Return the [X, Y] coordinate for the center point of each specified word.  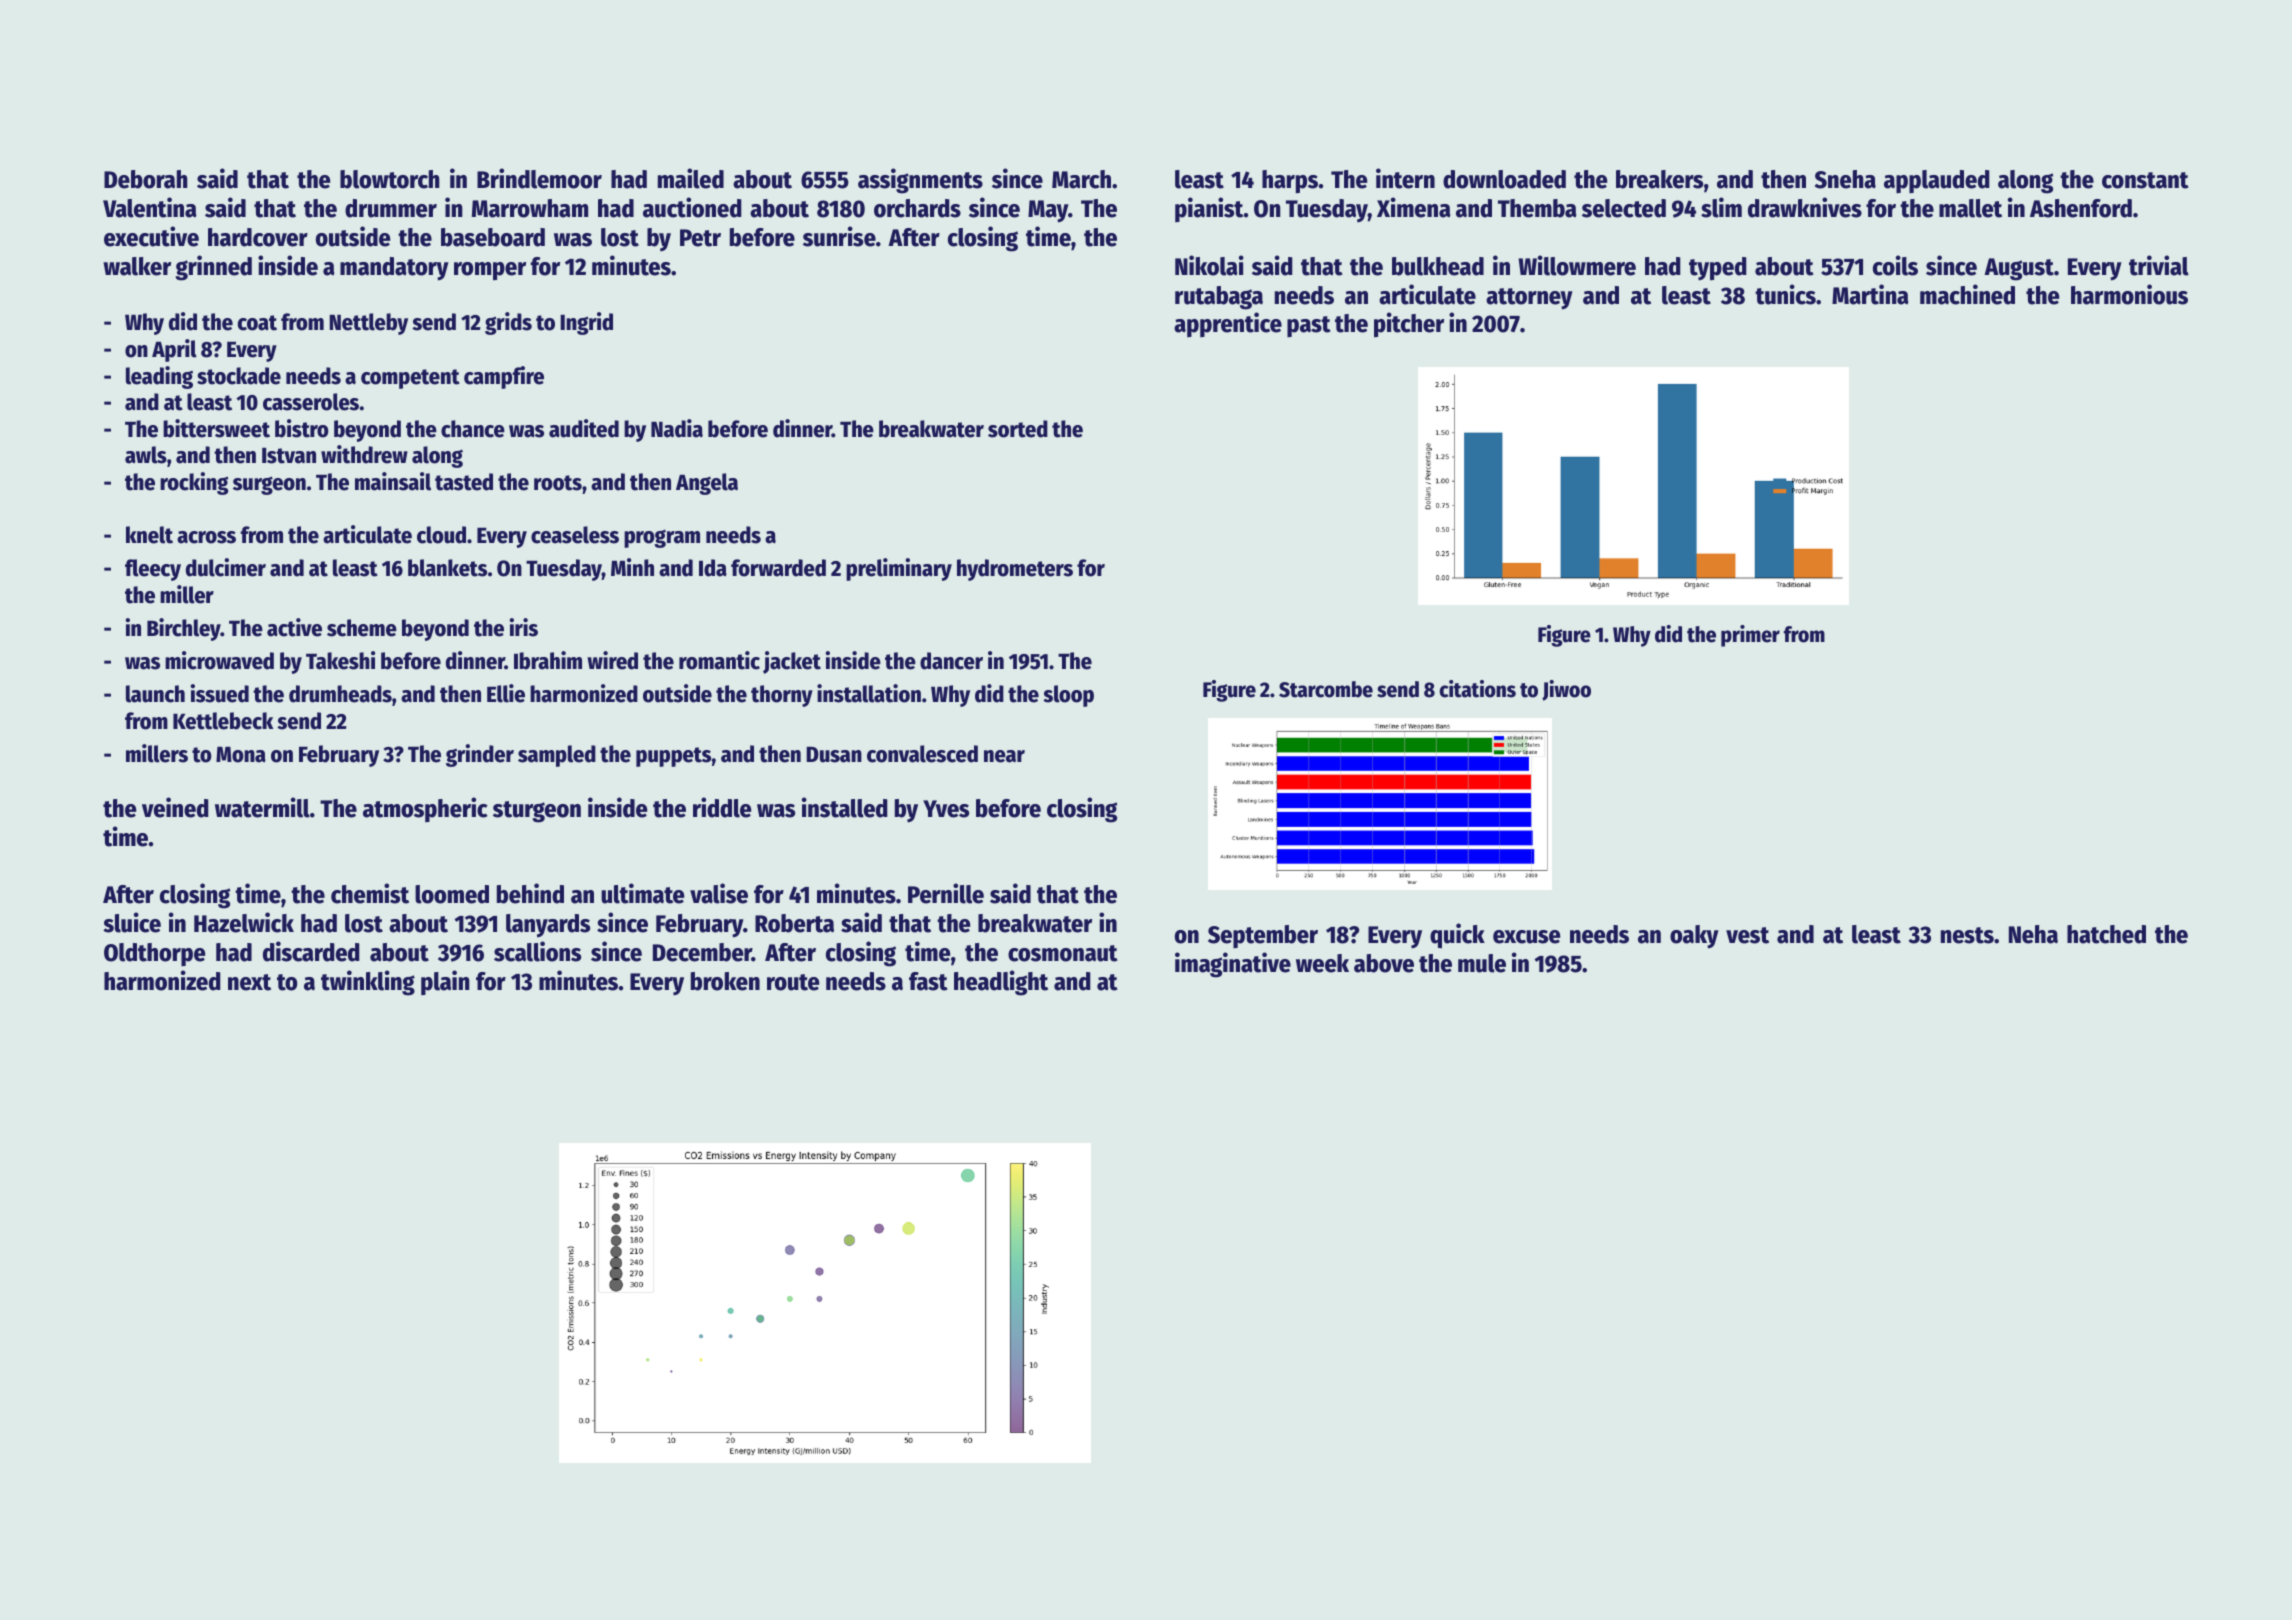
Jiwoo [1566, 690]
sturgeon [537, 812]
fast [928, 981]
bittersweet [216, 428]
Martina [1870, 294]
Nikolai [1209, 265]
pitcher [1409, 325]
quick [1457, 936]
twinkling [368, 983]
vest [1747, 935]
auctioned [692, 207]
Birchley [184, 629]
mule [1482, 963]
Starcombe [1326, 689]
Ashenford [2081, 208]
